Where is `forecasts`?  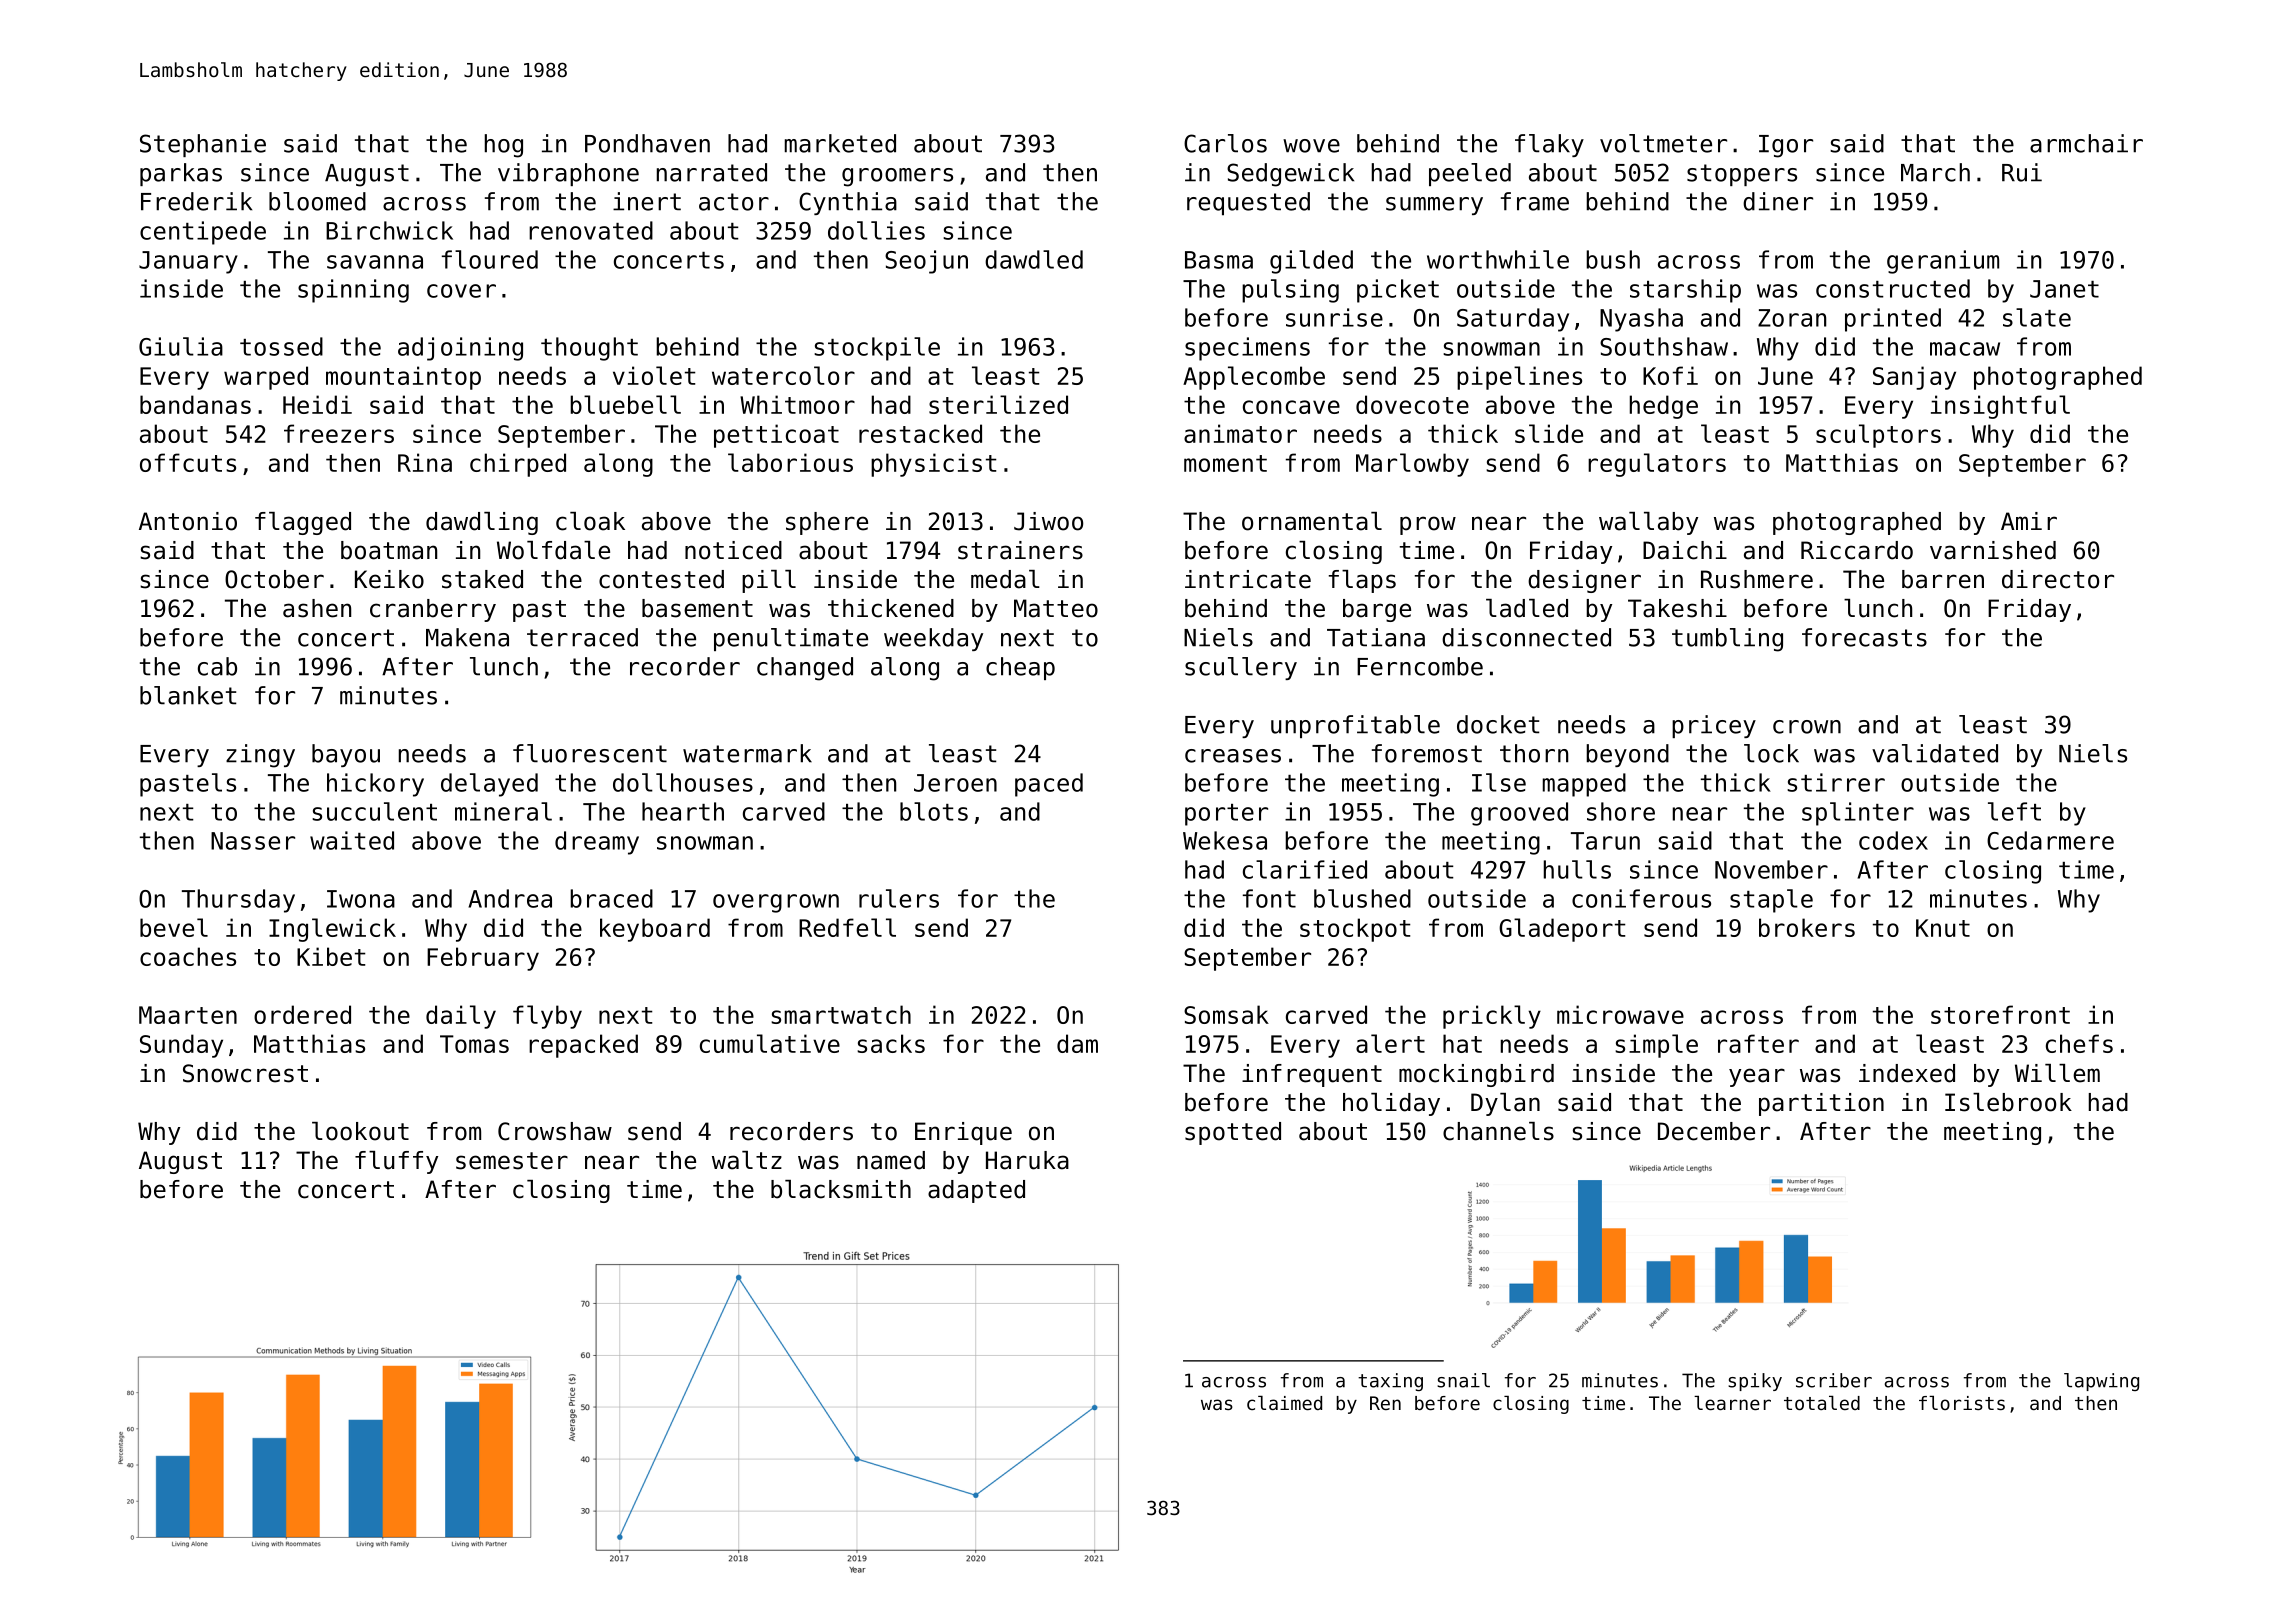
forecasts is located at coordinates (1864, 637).
